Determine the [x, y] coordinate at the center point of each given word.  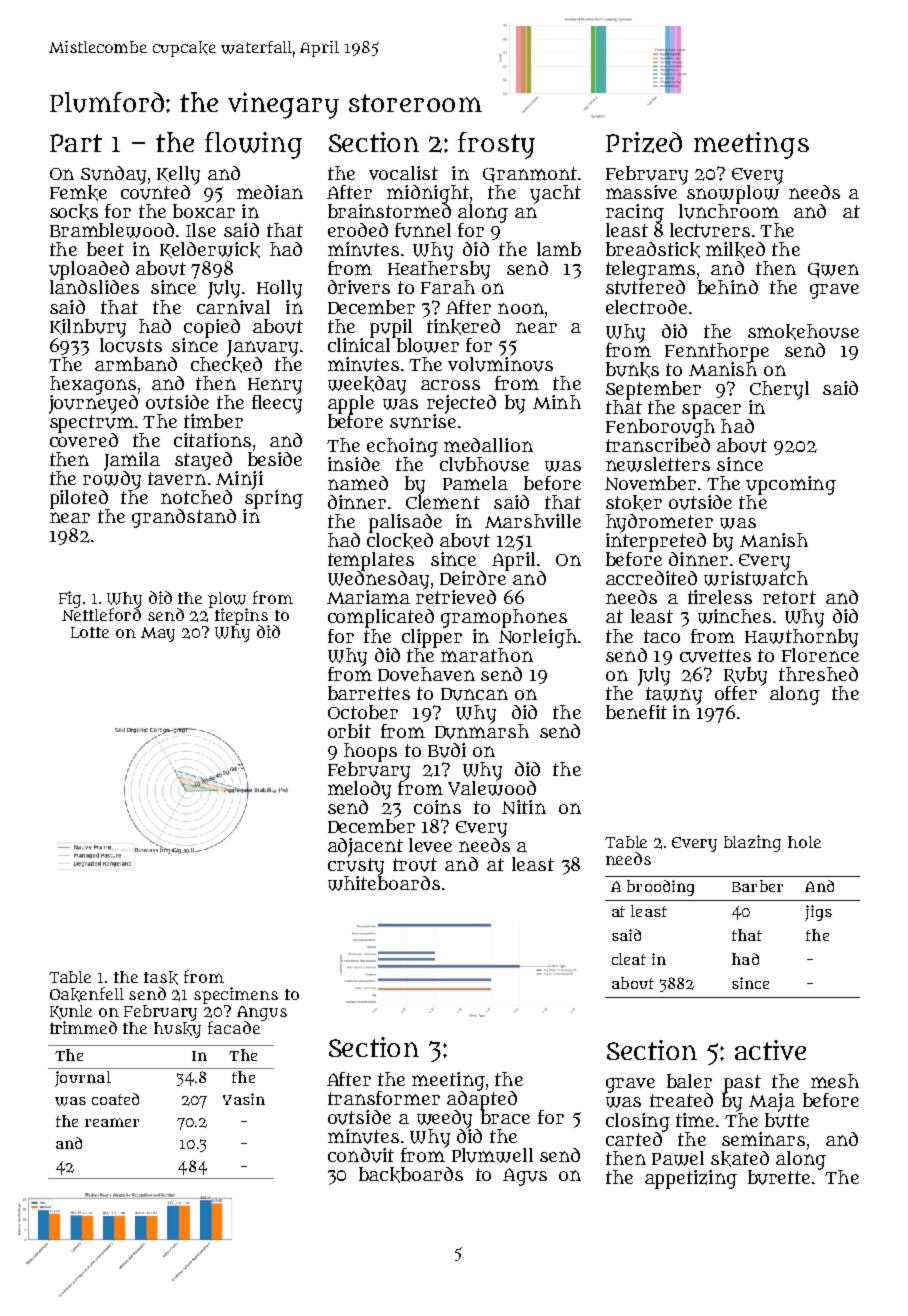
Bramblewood [112, 230]
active [770, 1050]
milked [735, 250]
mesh [835, 1081]
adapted [482, 1099]
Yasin [244, 1099]
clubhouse [484, 464]
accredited [651, 578]
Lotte [90, 632]
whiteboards [384, 883]
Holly [279, 289]
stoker [634, 503]
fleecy [277, 404]
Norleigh [538, 638]
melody [359, 790]
